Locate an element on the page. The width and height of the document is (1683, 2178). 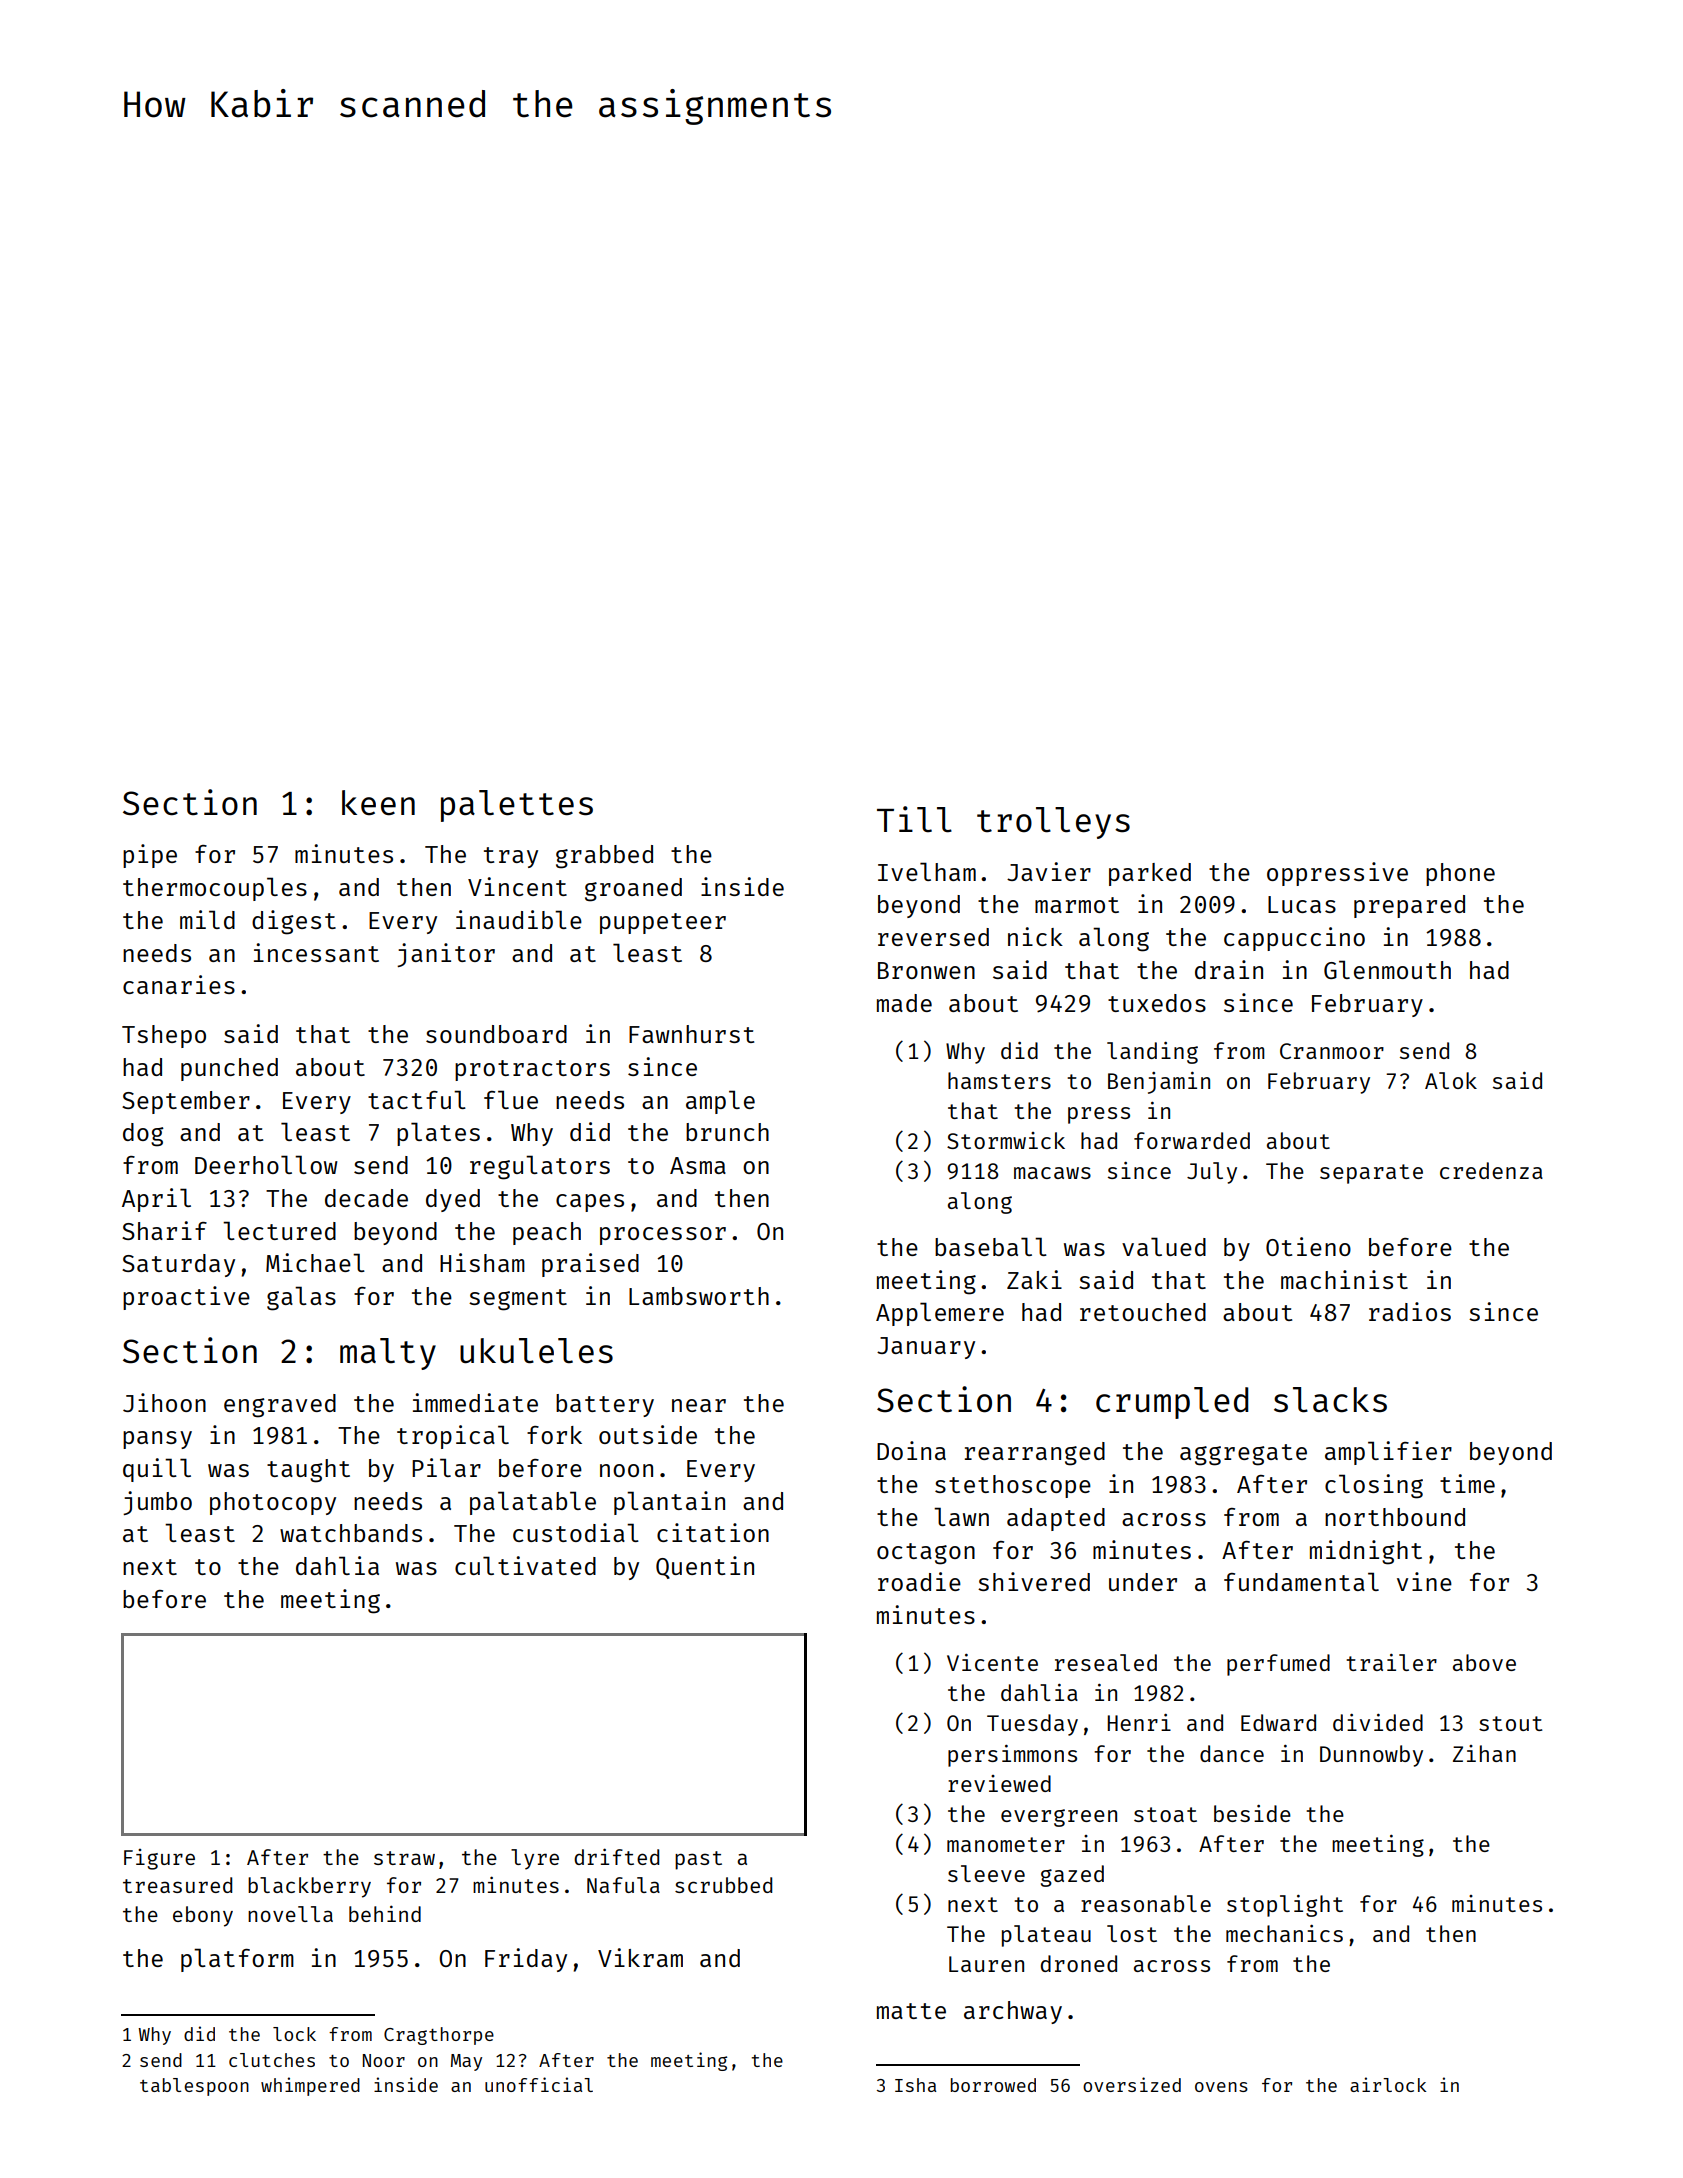
malty is located at coordinates (388, 1354).
